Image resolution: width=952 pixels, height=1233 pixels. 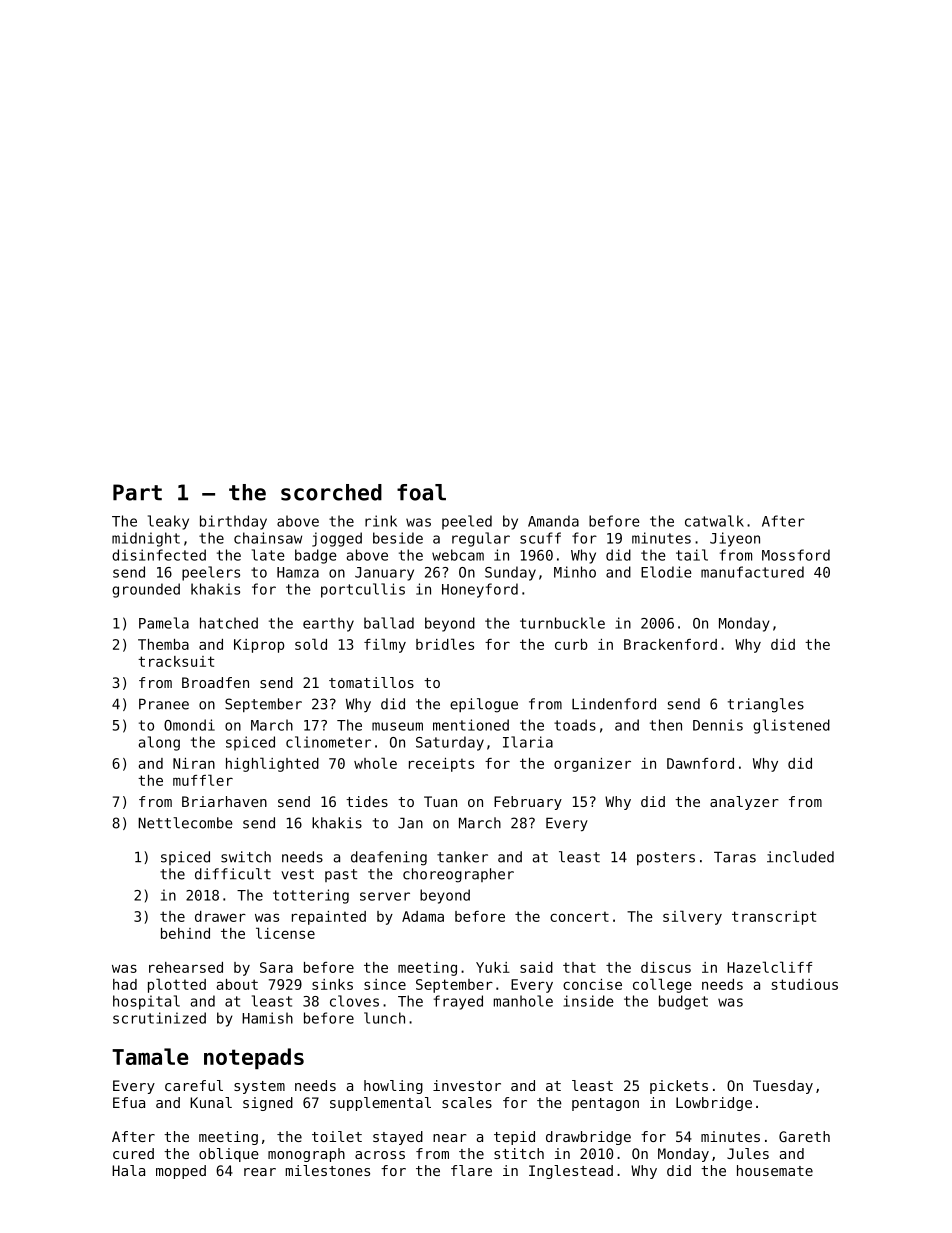 I want to click on stayed, so click(x=398, y=1138).
